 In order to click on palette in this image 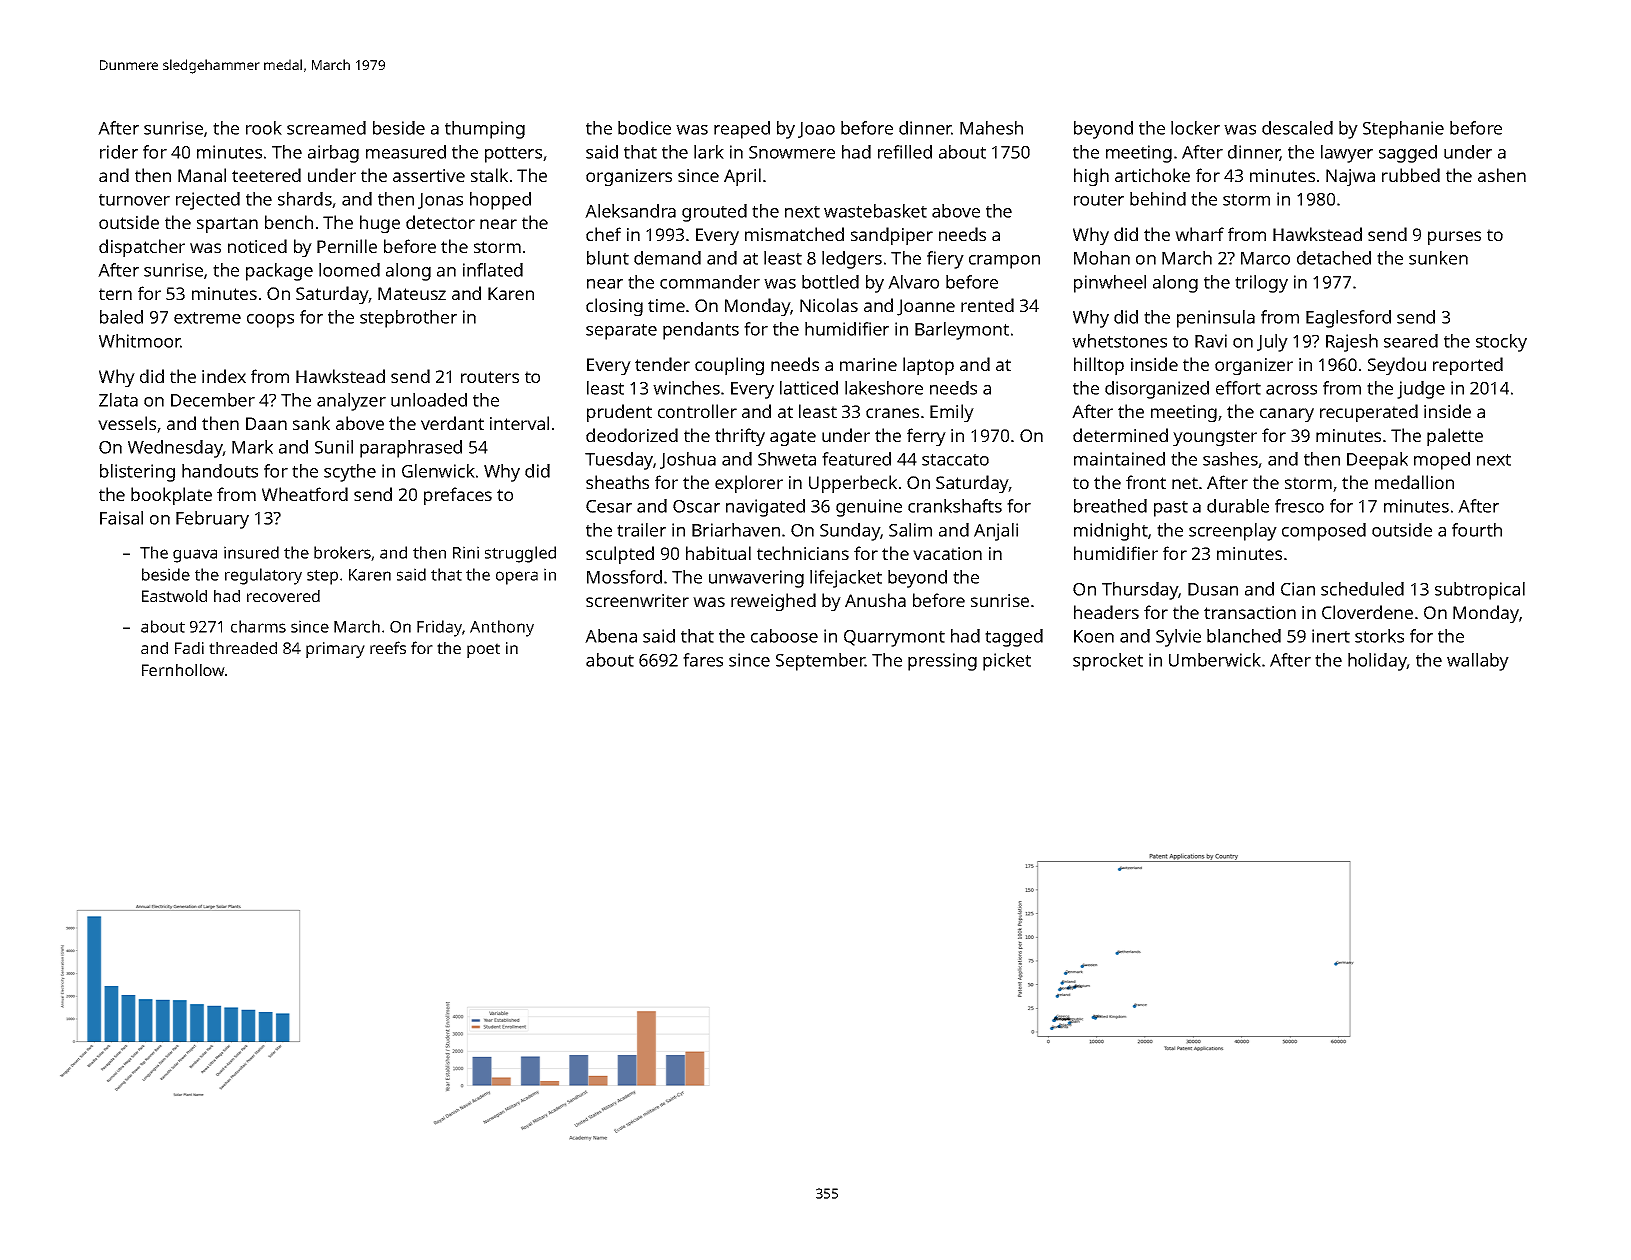, I will do `click(1455, 437)`.
